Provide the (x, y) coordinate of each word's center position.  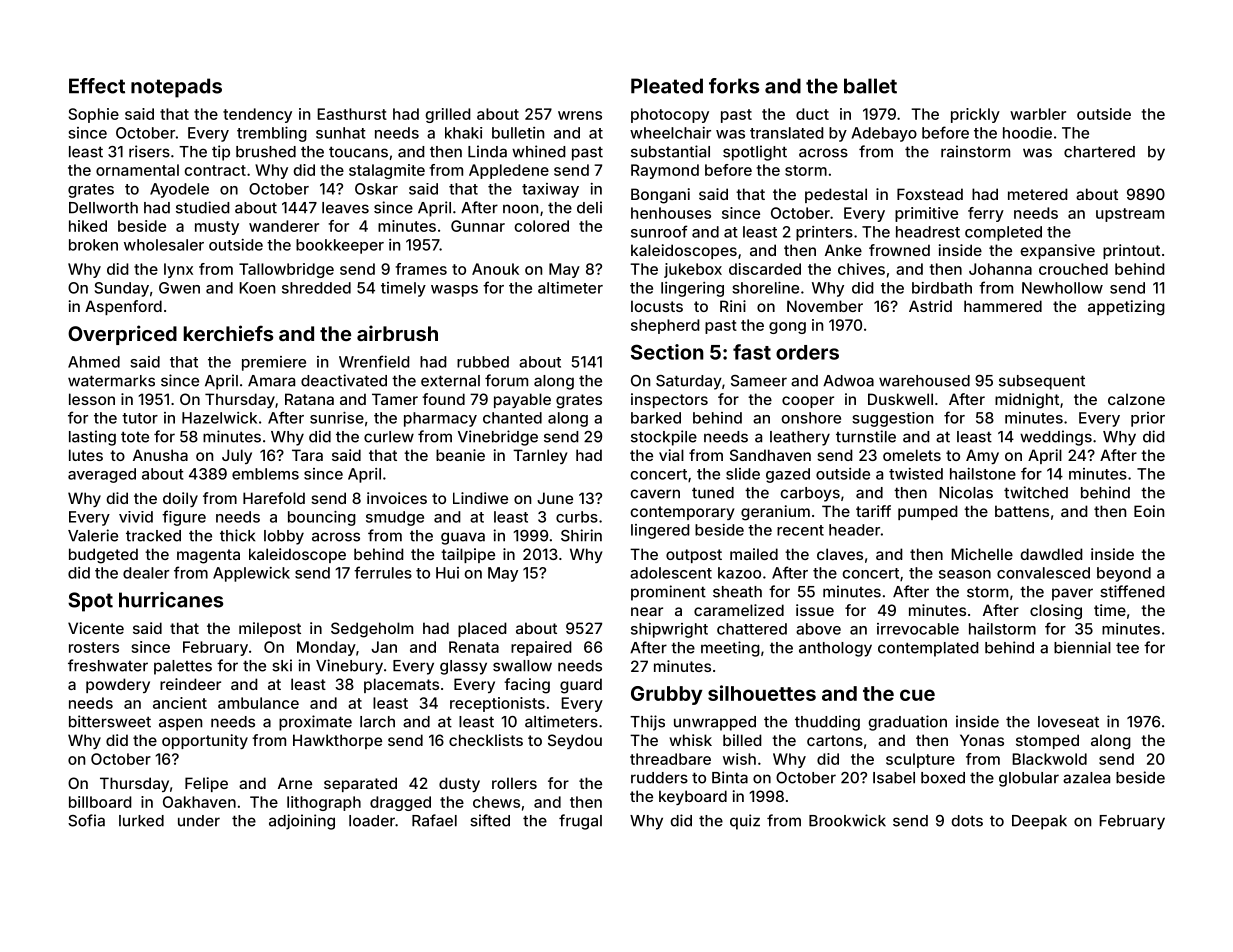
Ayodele (179, 190)
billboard (100, 802)
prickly (975, 115)
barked (656, 418)
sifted (490, 820)
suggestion (892, 419)
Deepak (1039, 822)
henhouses (671, 213)
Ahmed (94, 362)
